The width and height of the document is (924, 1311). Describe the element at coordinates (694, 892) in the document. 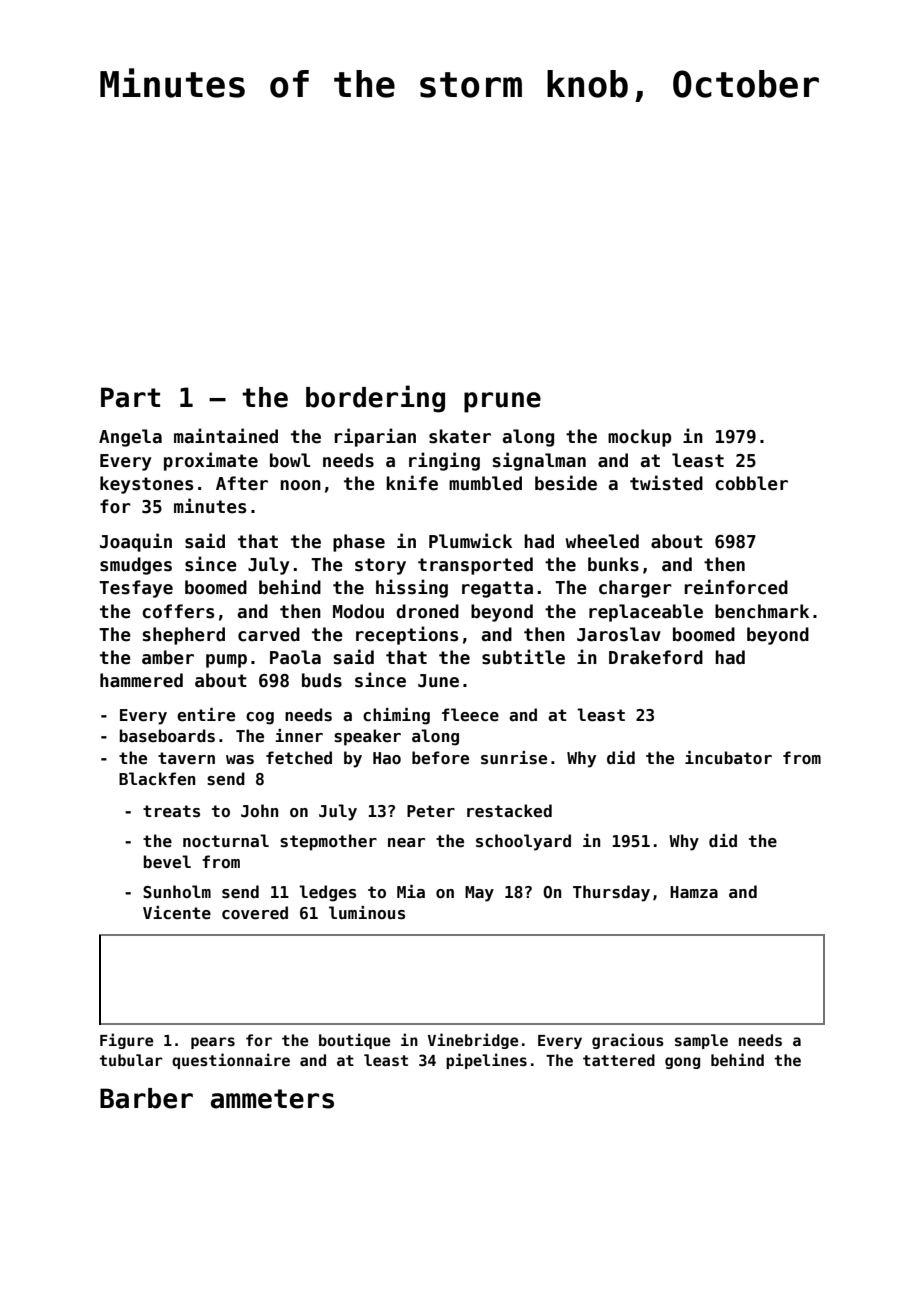

I see `Hamza` at that location.
